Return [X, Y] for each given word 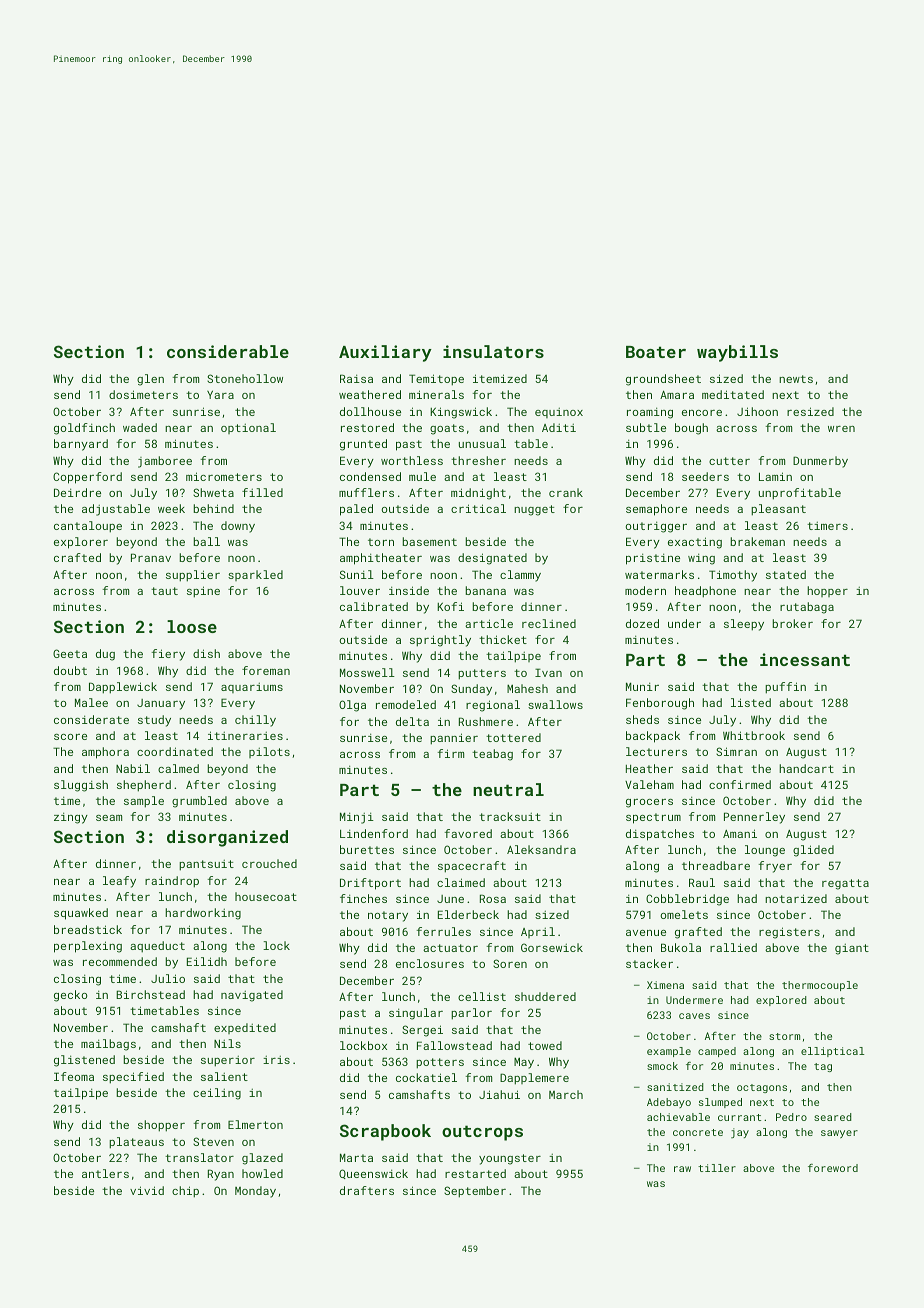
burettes [367, 849]
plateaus [136, 1143]
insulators [493, 351]
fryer [775, 867]
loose [192, 626]
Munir [642, 686]
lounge [765, 851]
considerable [228, 351]
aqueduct [157, 947]
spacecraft [472, 867]
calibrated [374, 606]
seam [109, 818]
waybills [737, 353]
